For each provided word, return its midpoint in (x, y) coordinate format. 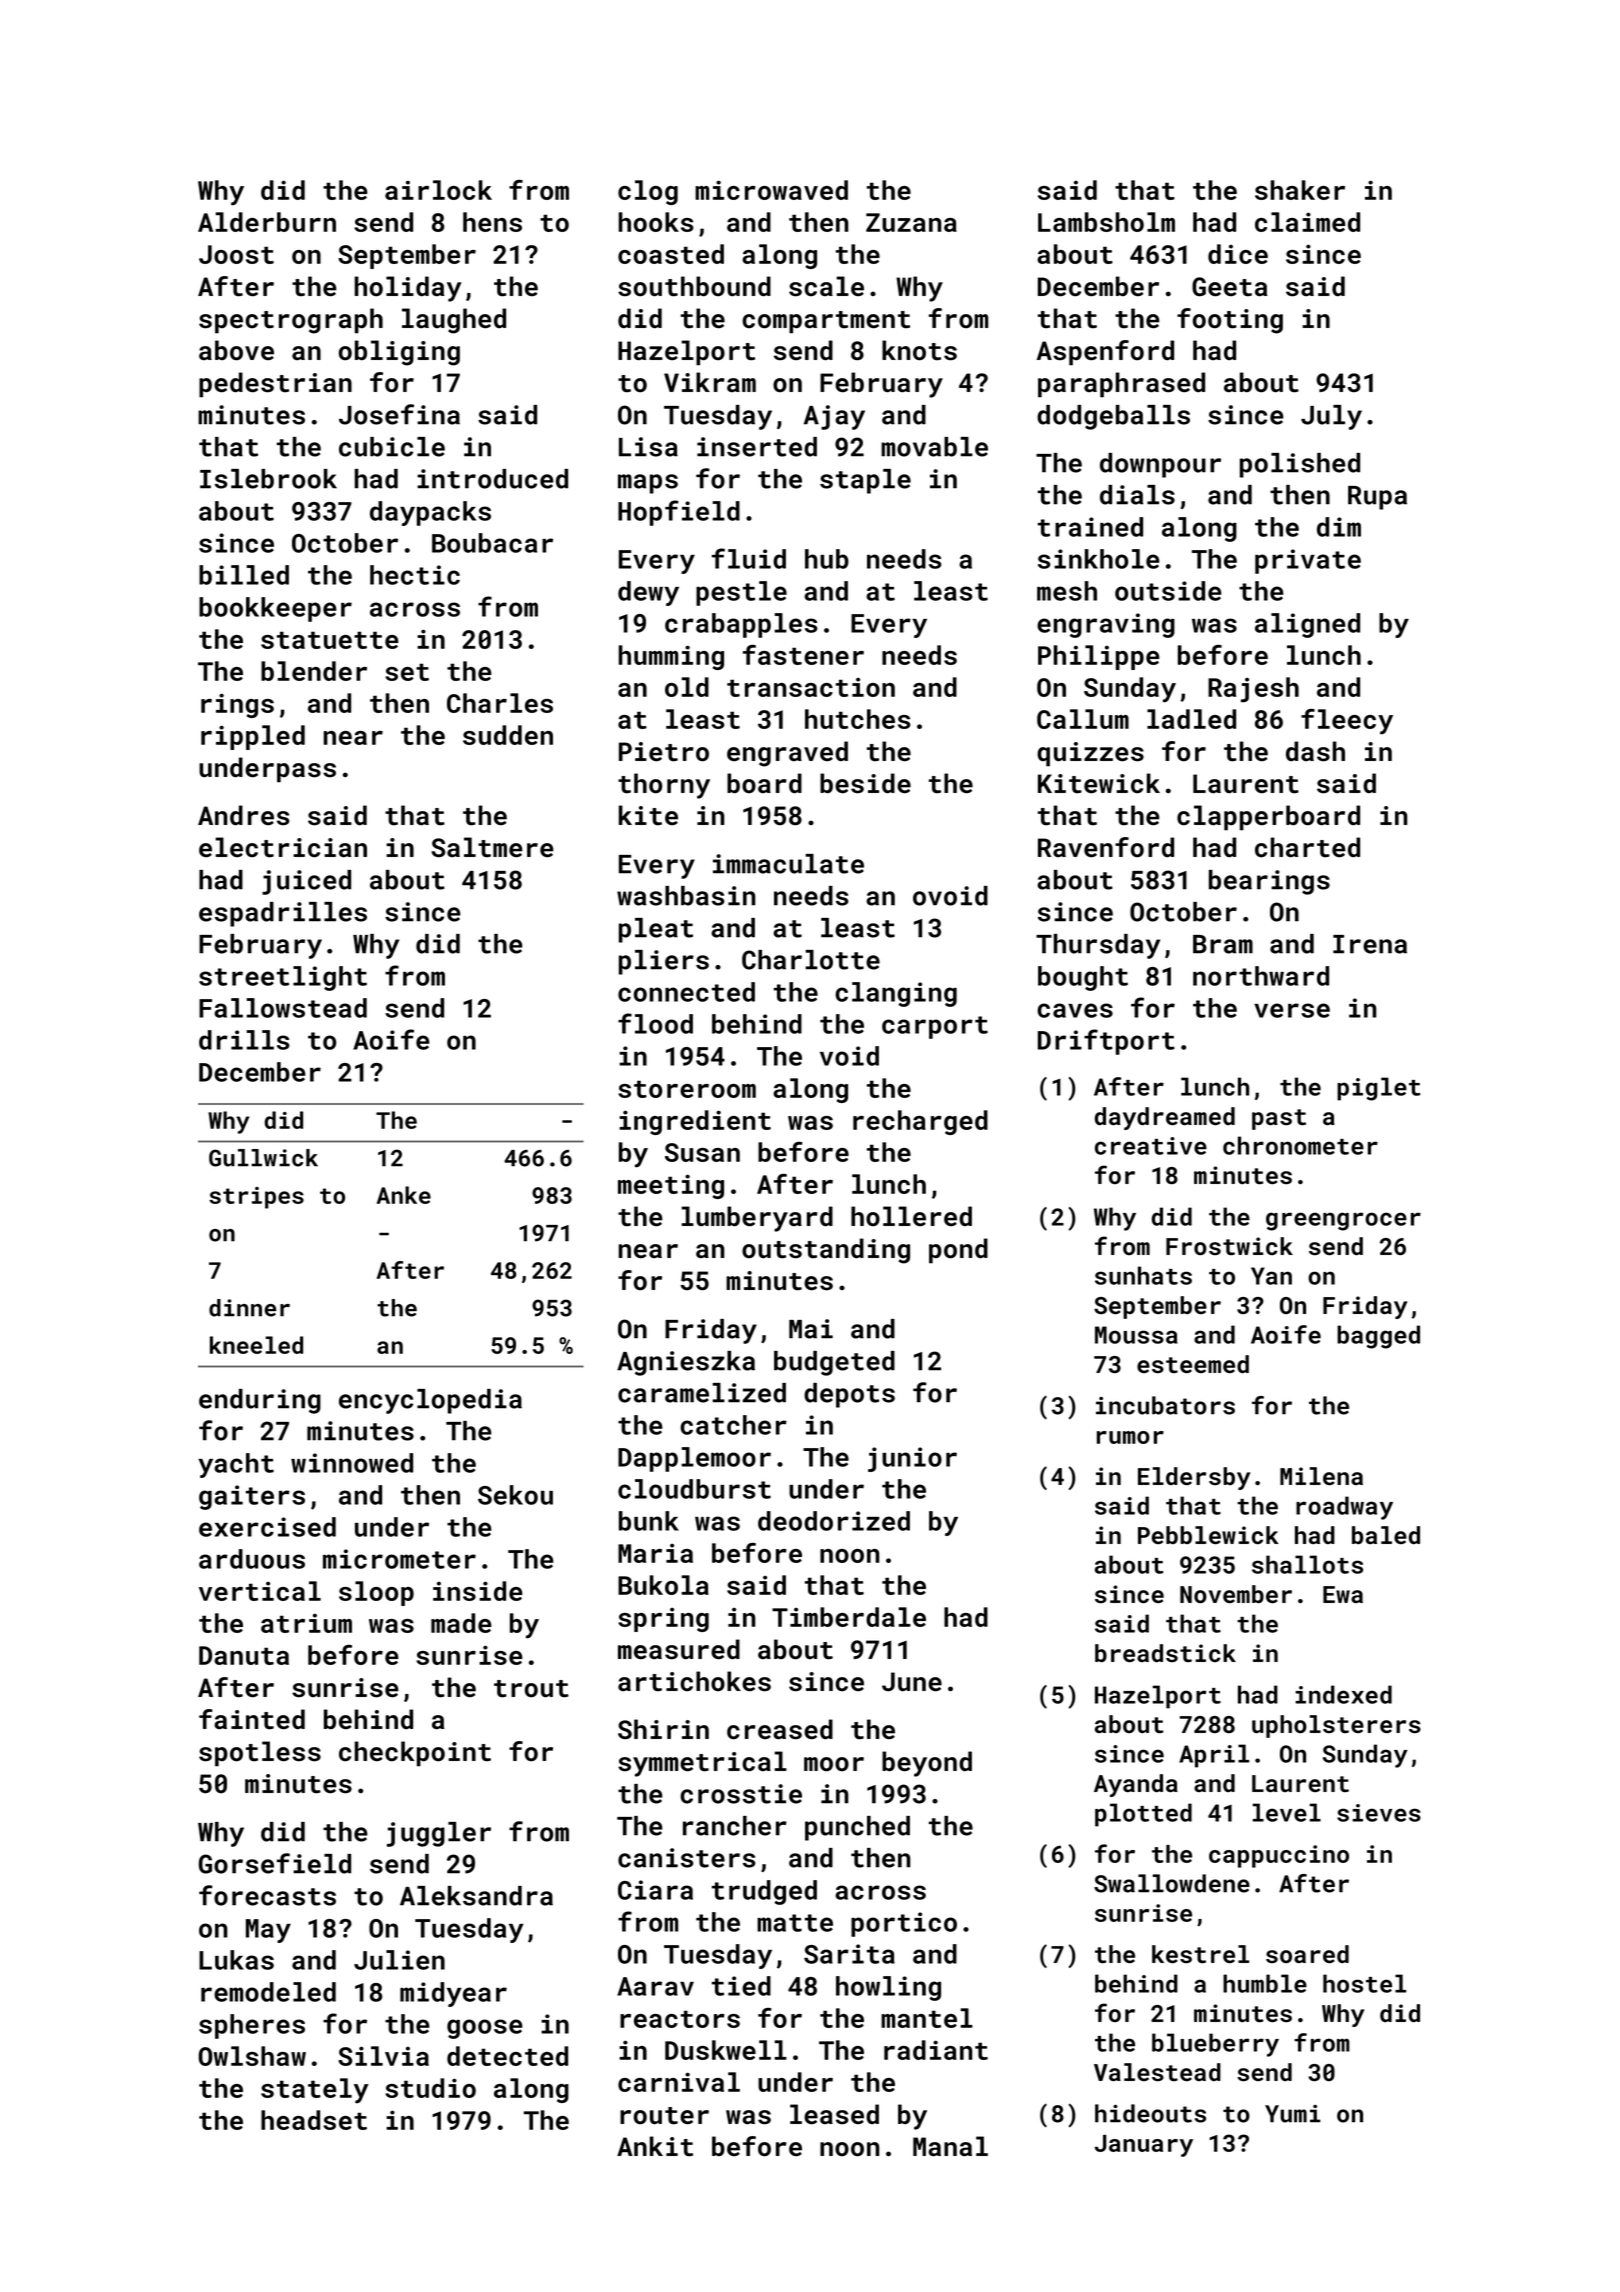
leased (834, 2114)
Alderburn (267, 222)
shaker (1300, 190)
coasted (671, 254)
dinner (249, 1308)
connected (686, 992)
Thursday (1098, 946)
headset (314, 2120)
